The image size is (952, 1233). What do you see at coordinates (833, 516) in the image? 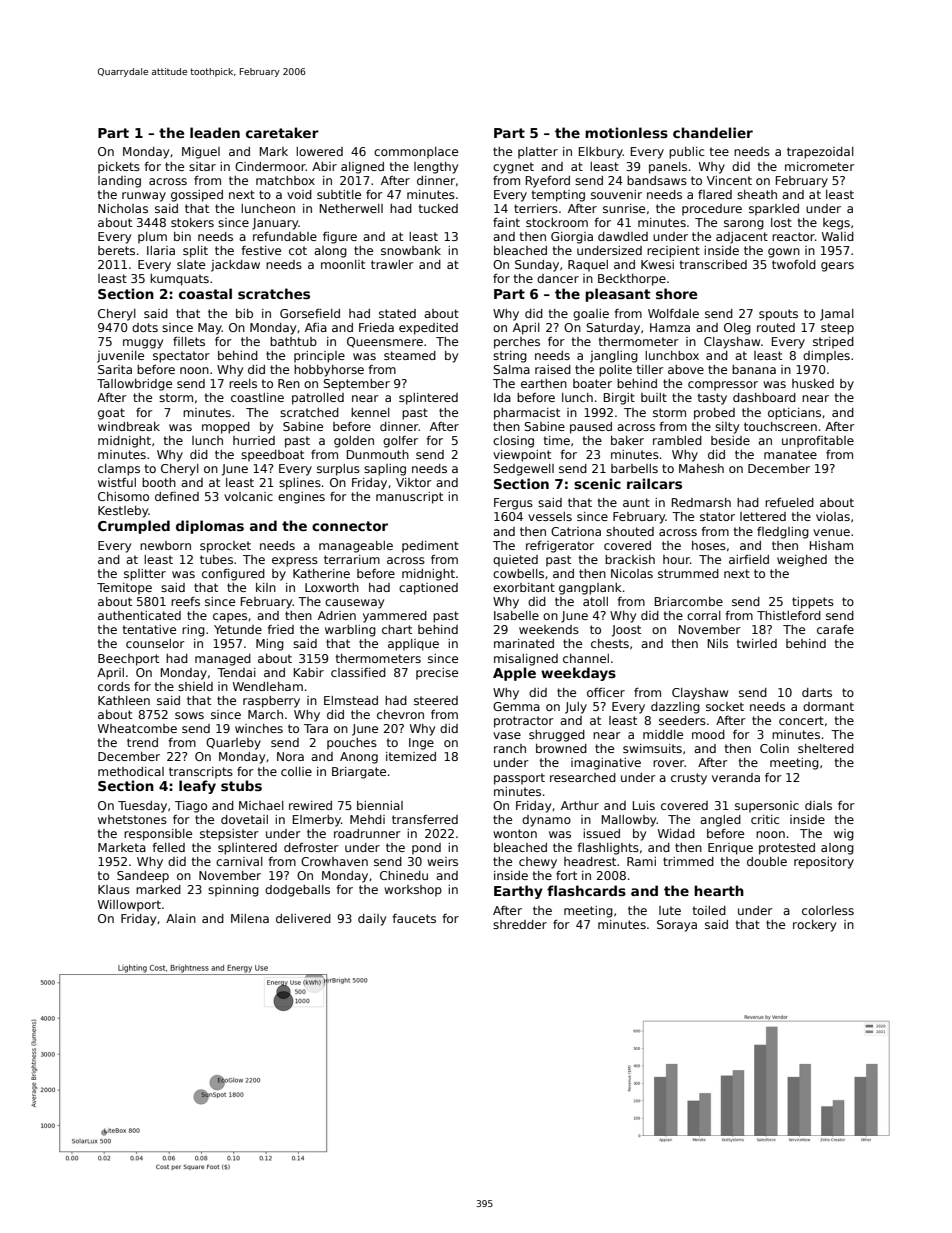
I see `violas` at bounding box center [833, 516].
